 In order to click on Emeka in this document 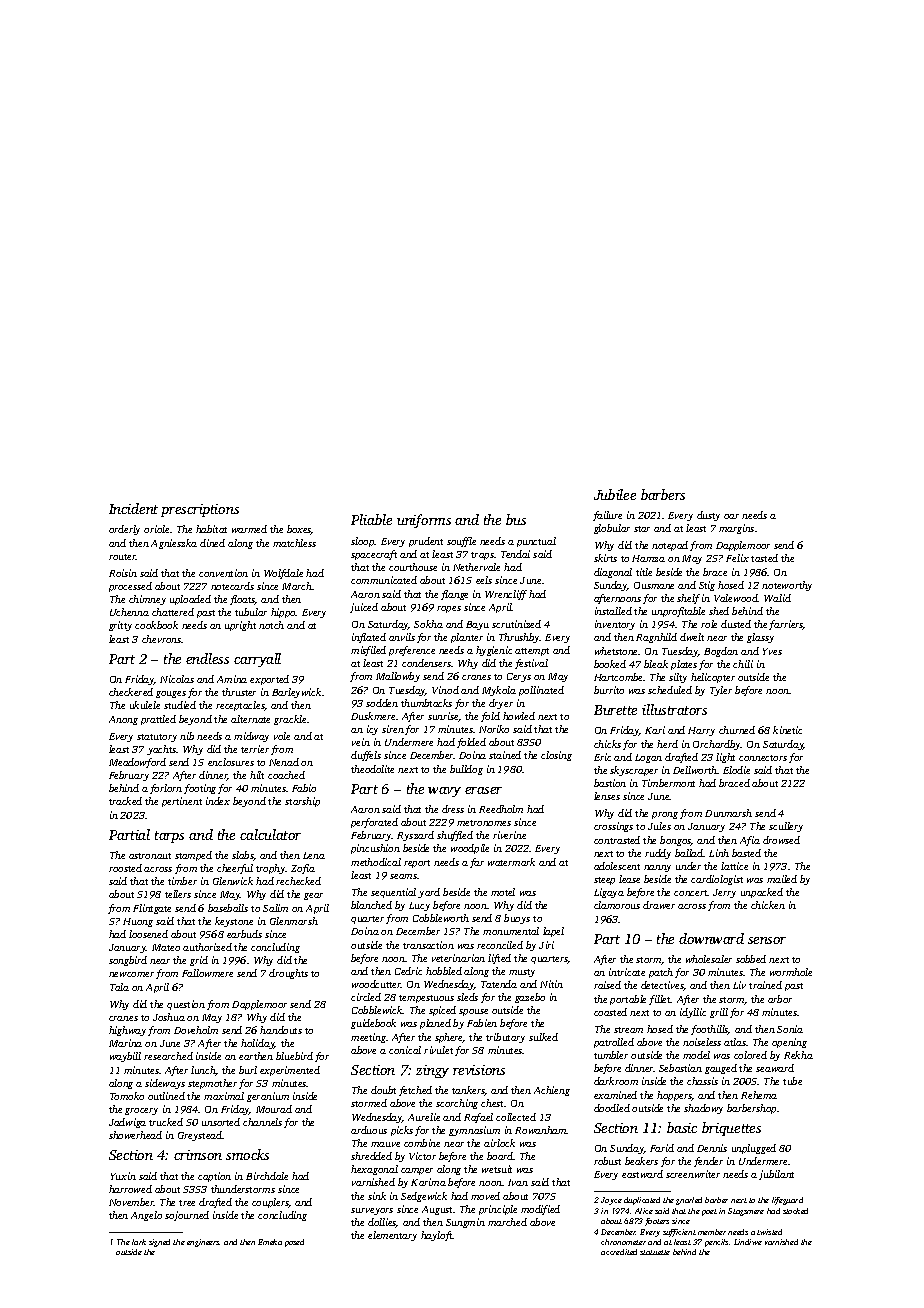, I will do `click(270, 1242)`.
